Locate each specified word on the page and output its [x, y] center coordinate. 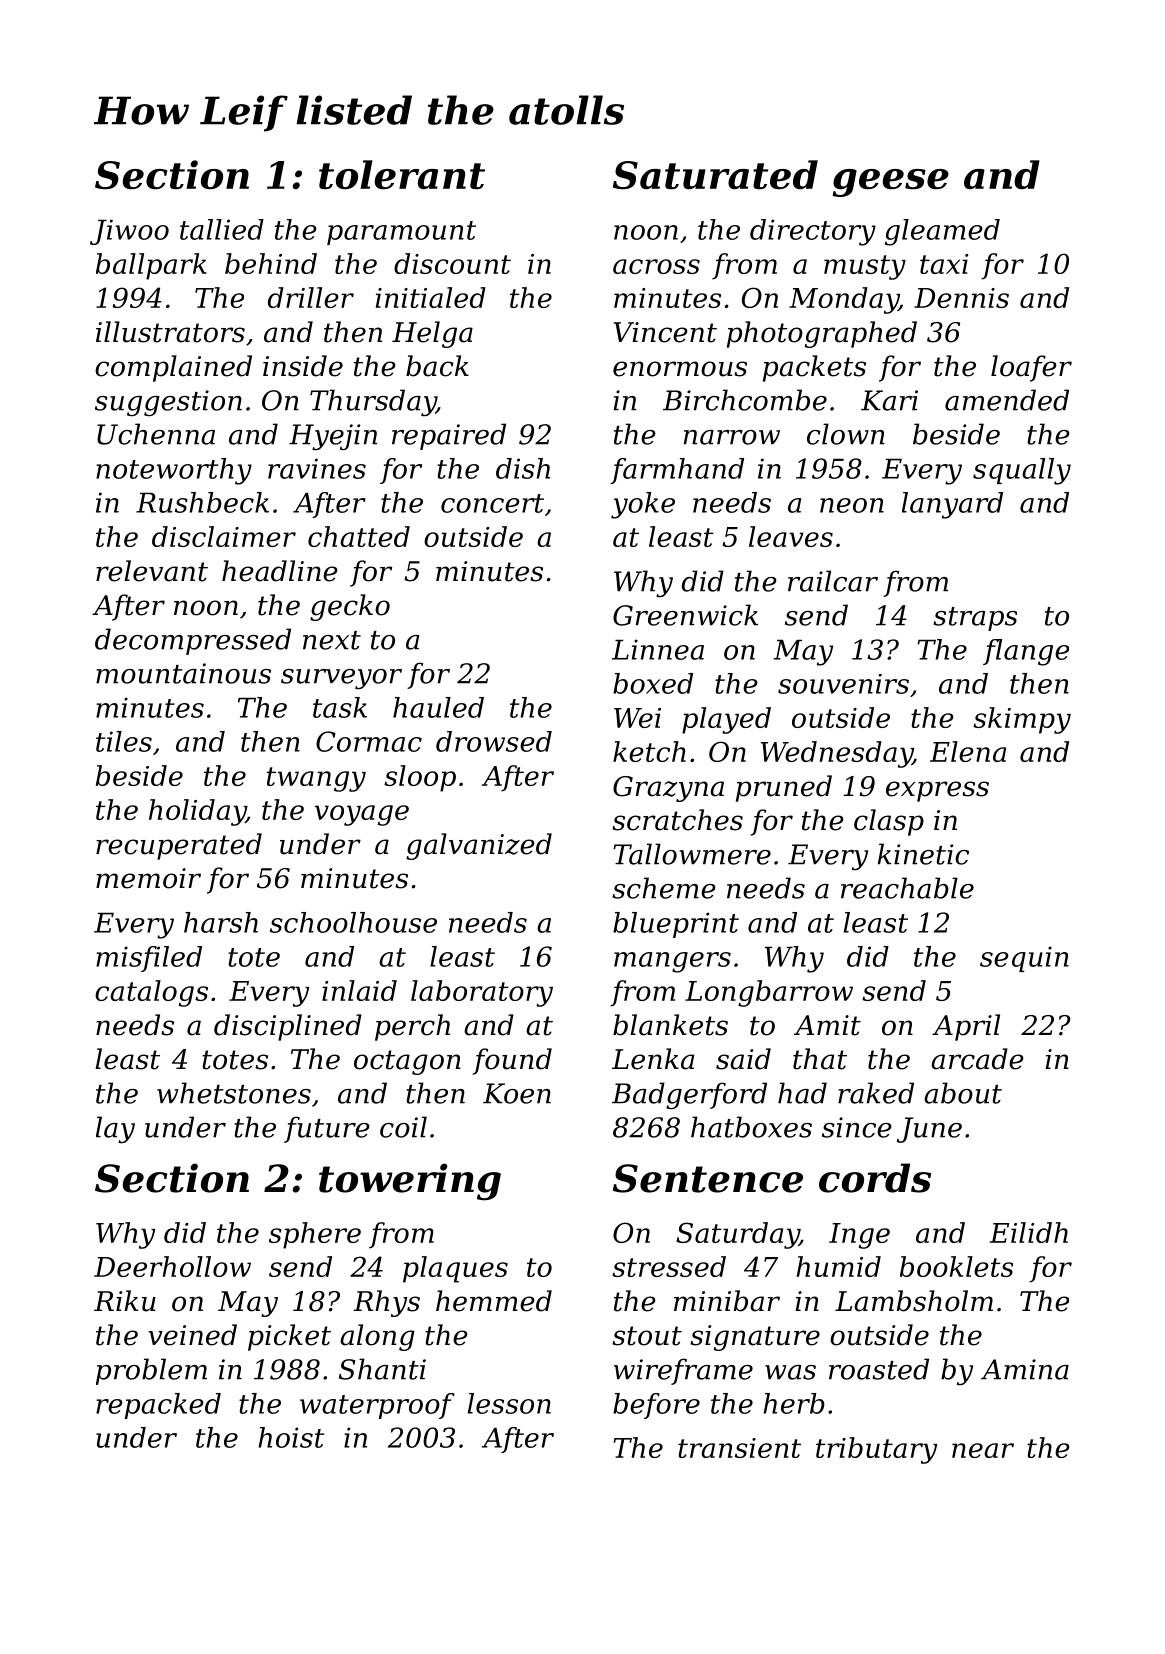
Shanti [382, 1369]
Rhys [386, 1303]
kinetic [923, 854]
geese [890, 183]
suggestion [168, 403]
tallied [222, 229]
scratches [677, 820]
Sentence [708, 1178]
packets [814, 368]
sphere [315, 1235]
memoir [148, 878]
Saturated [715, 175]
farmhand [677, 471]
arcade [977, 1059]
